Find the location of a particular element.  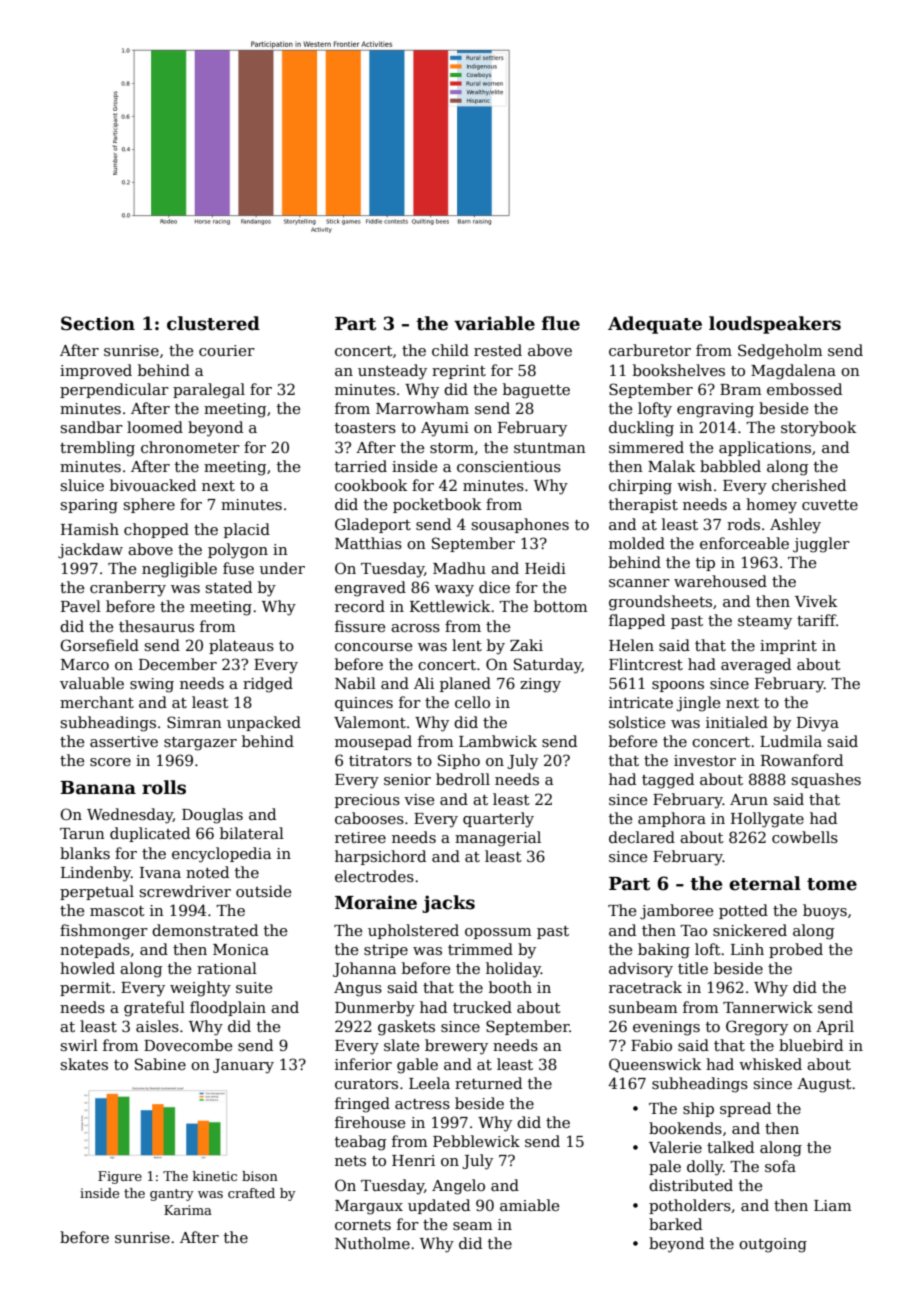

Divya is located at coordinates (818, 724).
